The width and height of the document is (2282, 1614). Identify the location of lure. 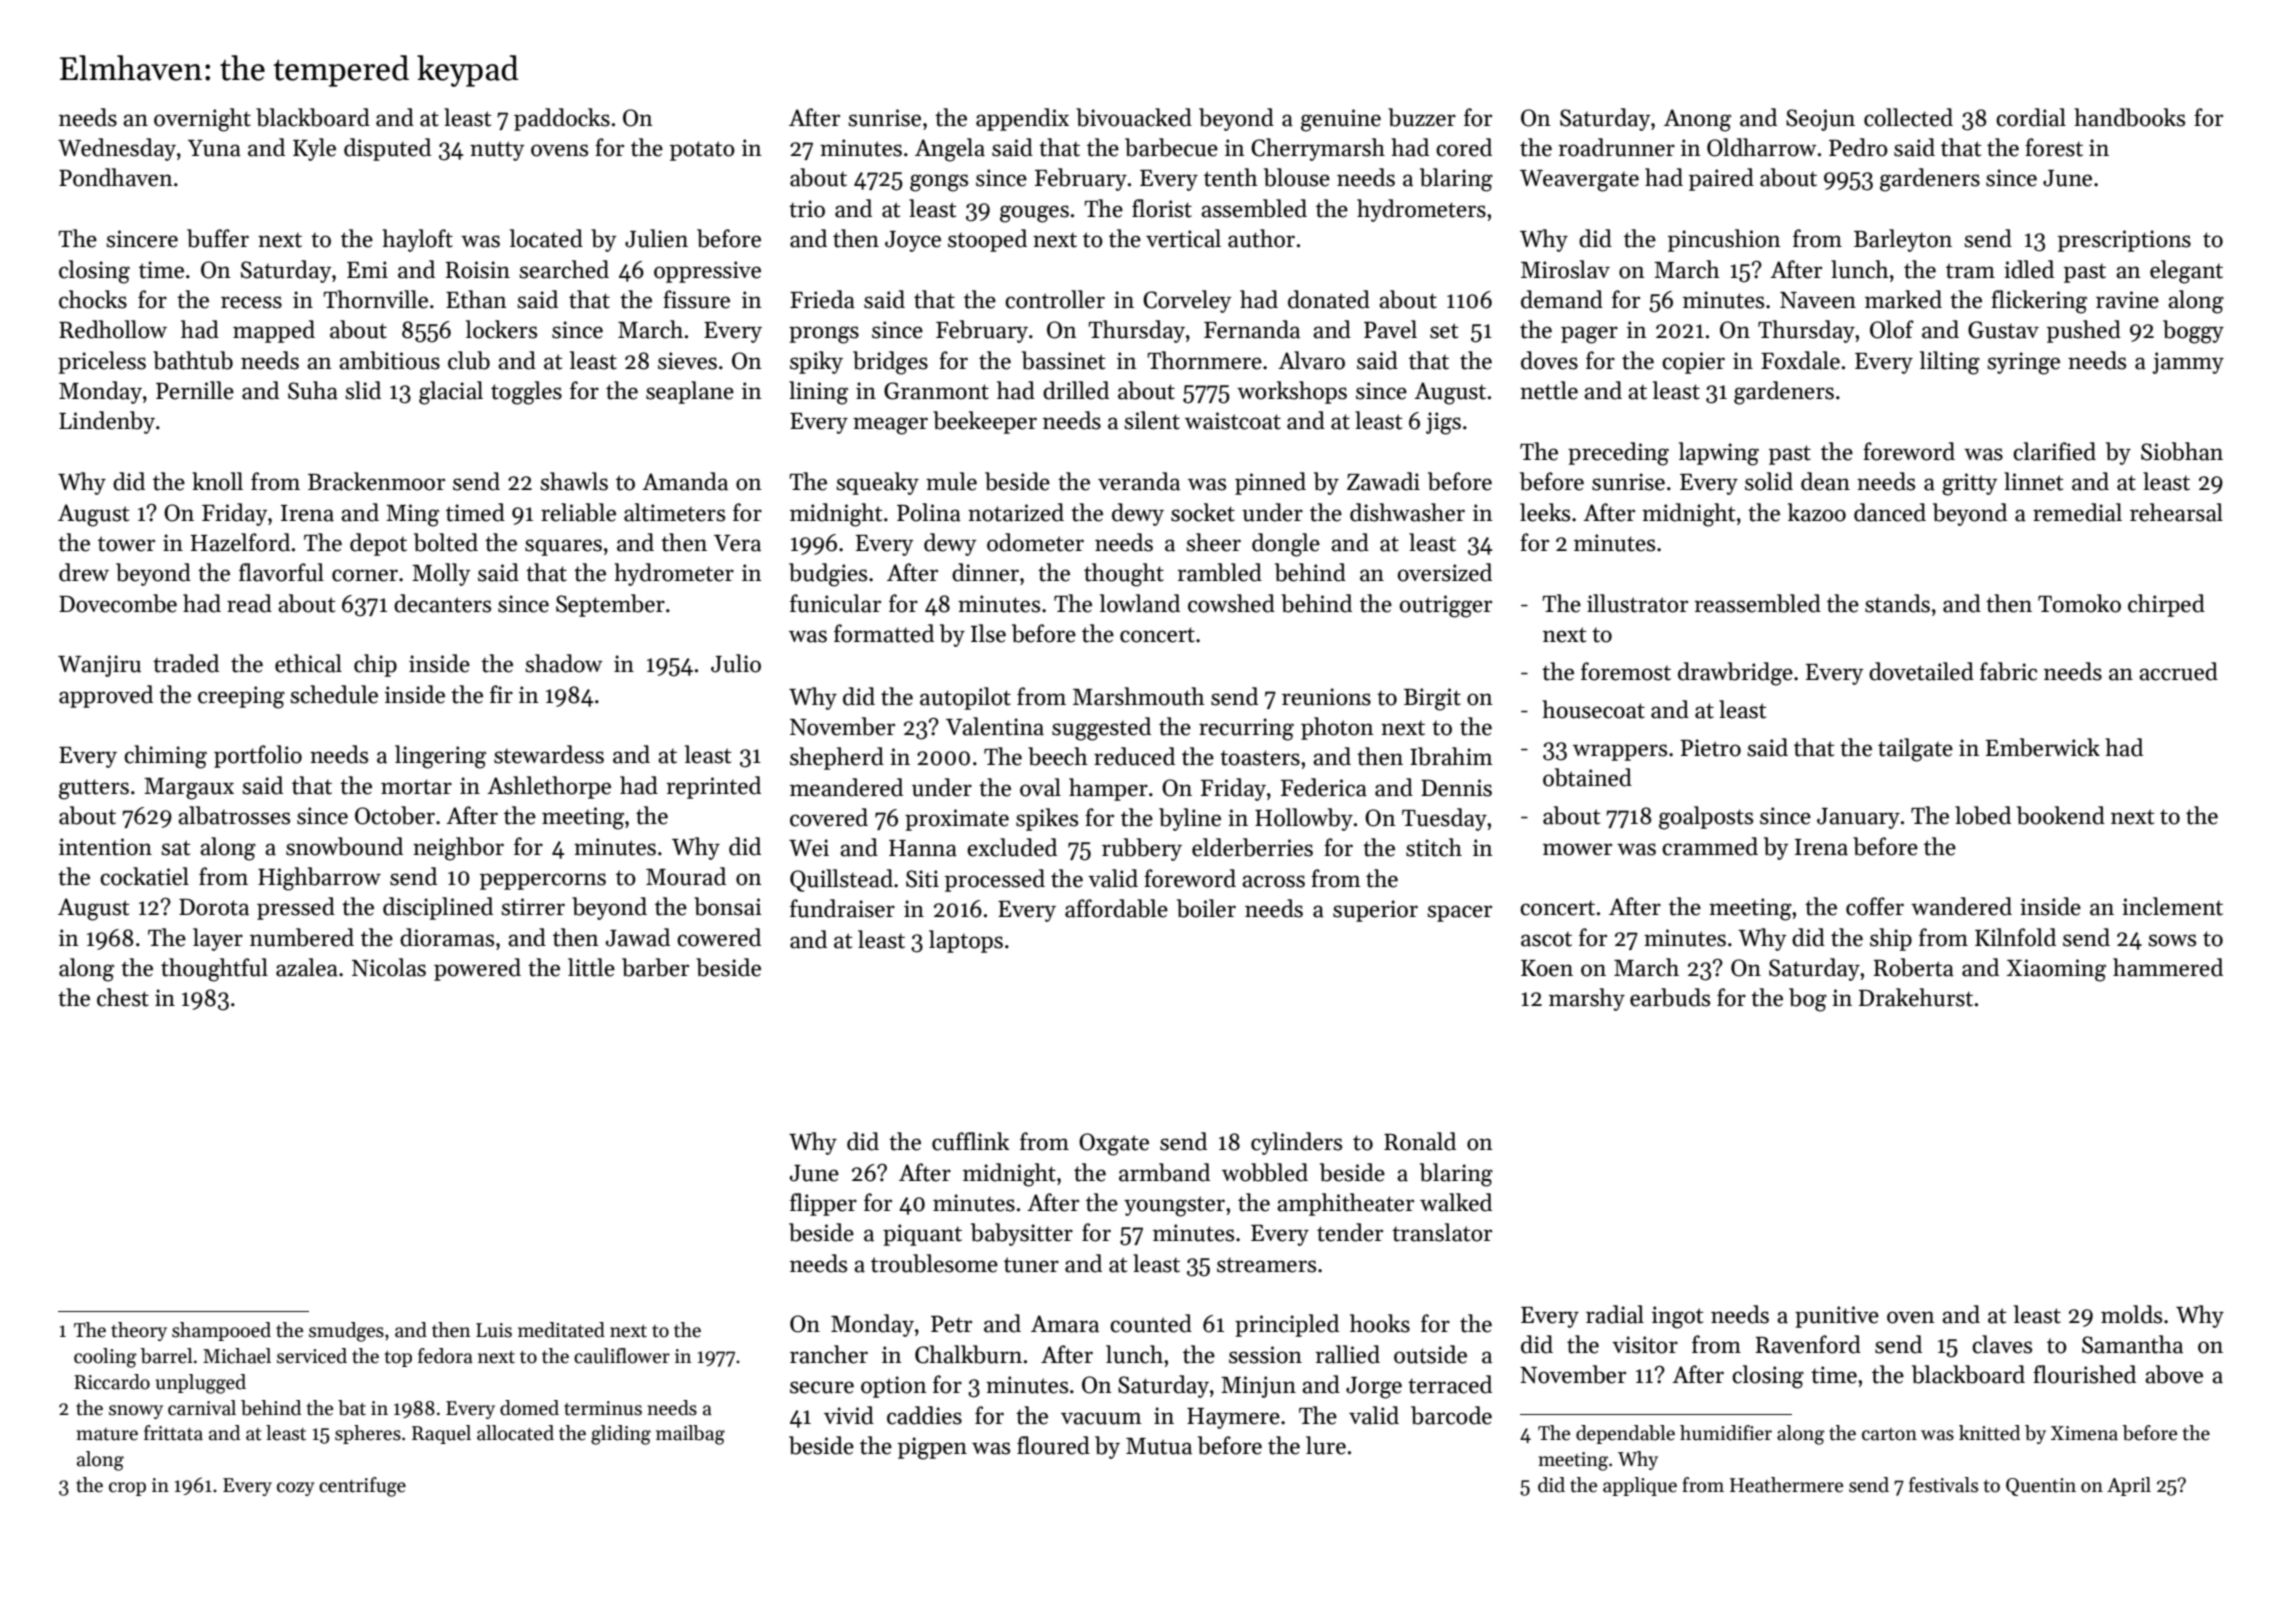
(1326, 1445).
